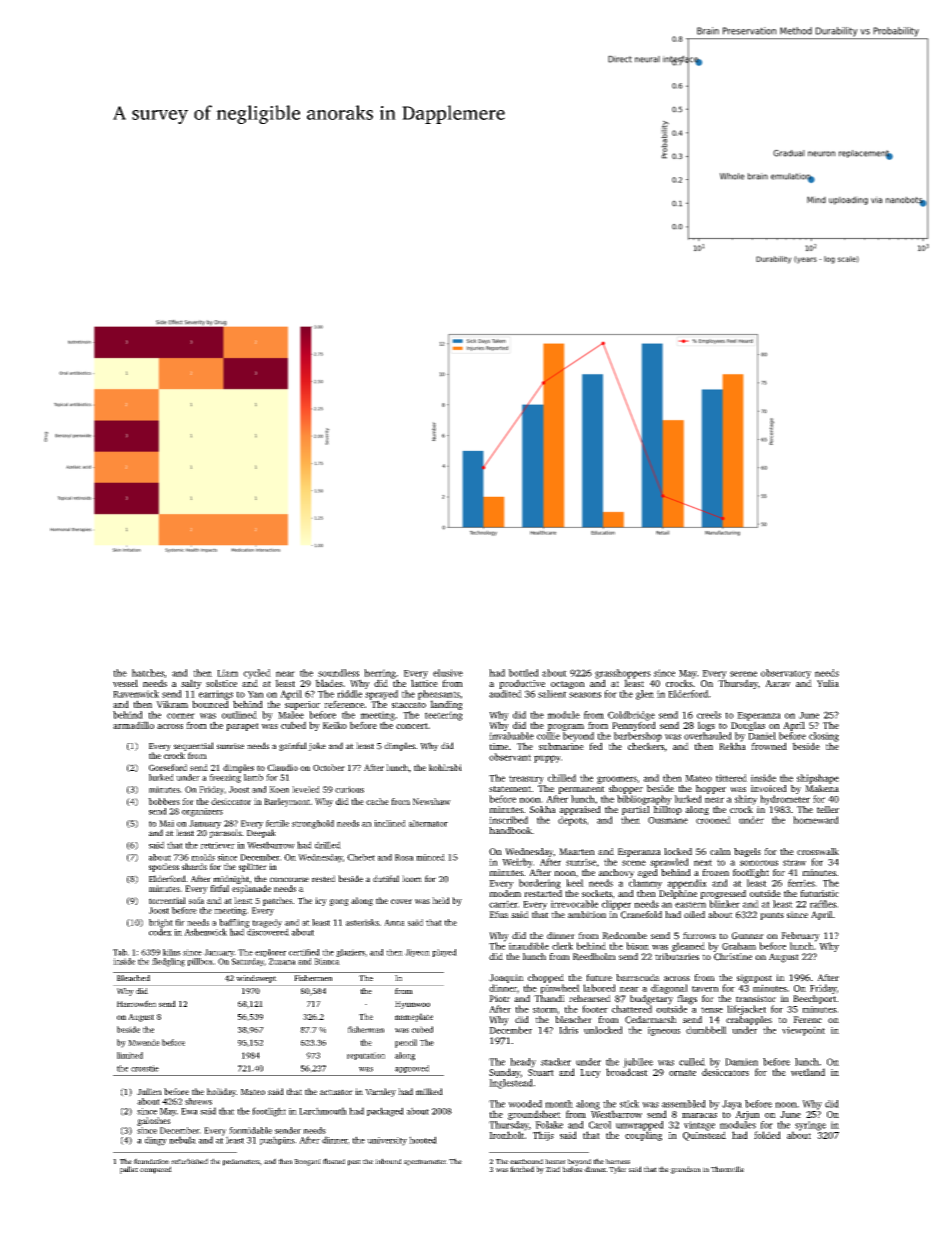 The width and height of the screenshot is (952, 1233). What do you see at coordinates (282, 767) in the screenshot?
I see `Claudio` at bounding box center [282, 767].
